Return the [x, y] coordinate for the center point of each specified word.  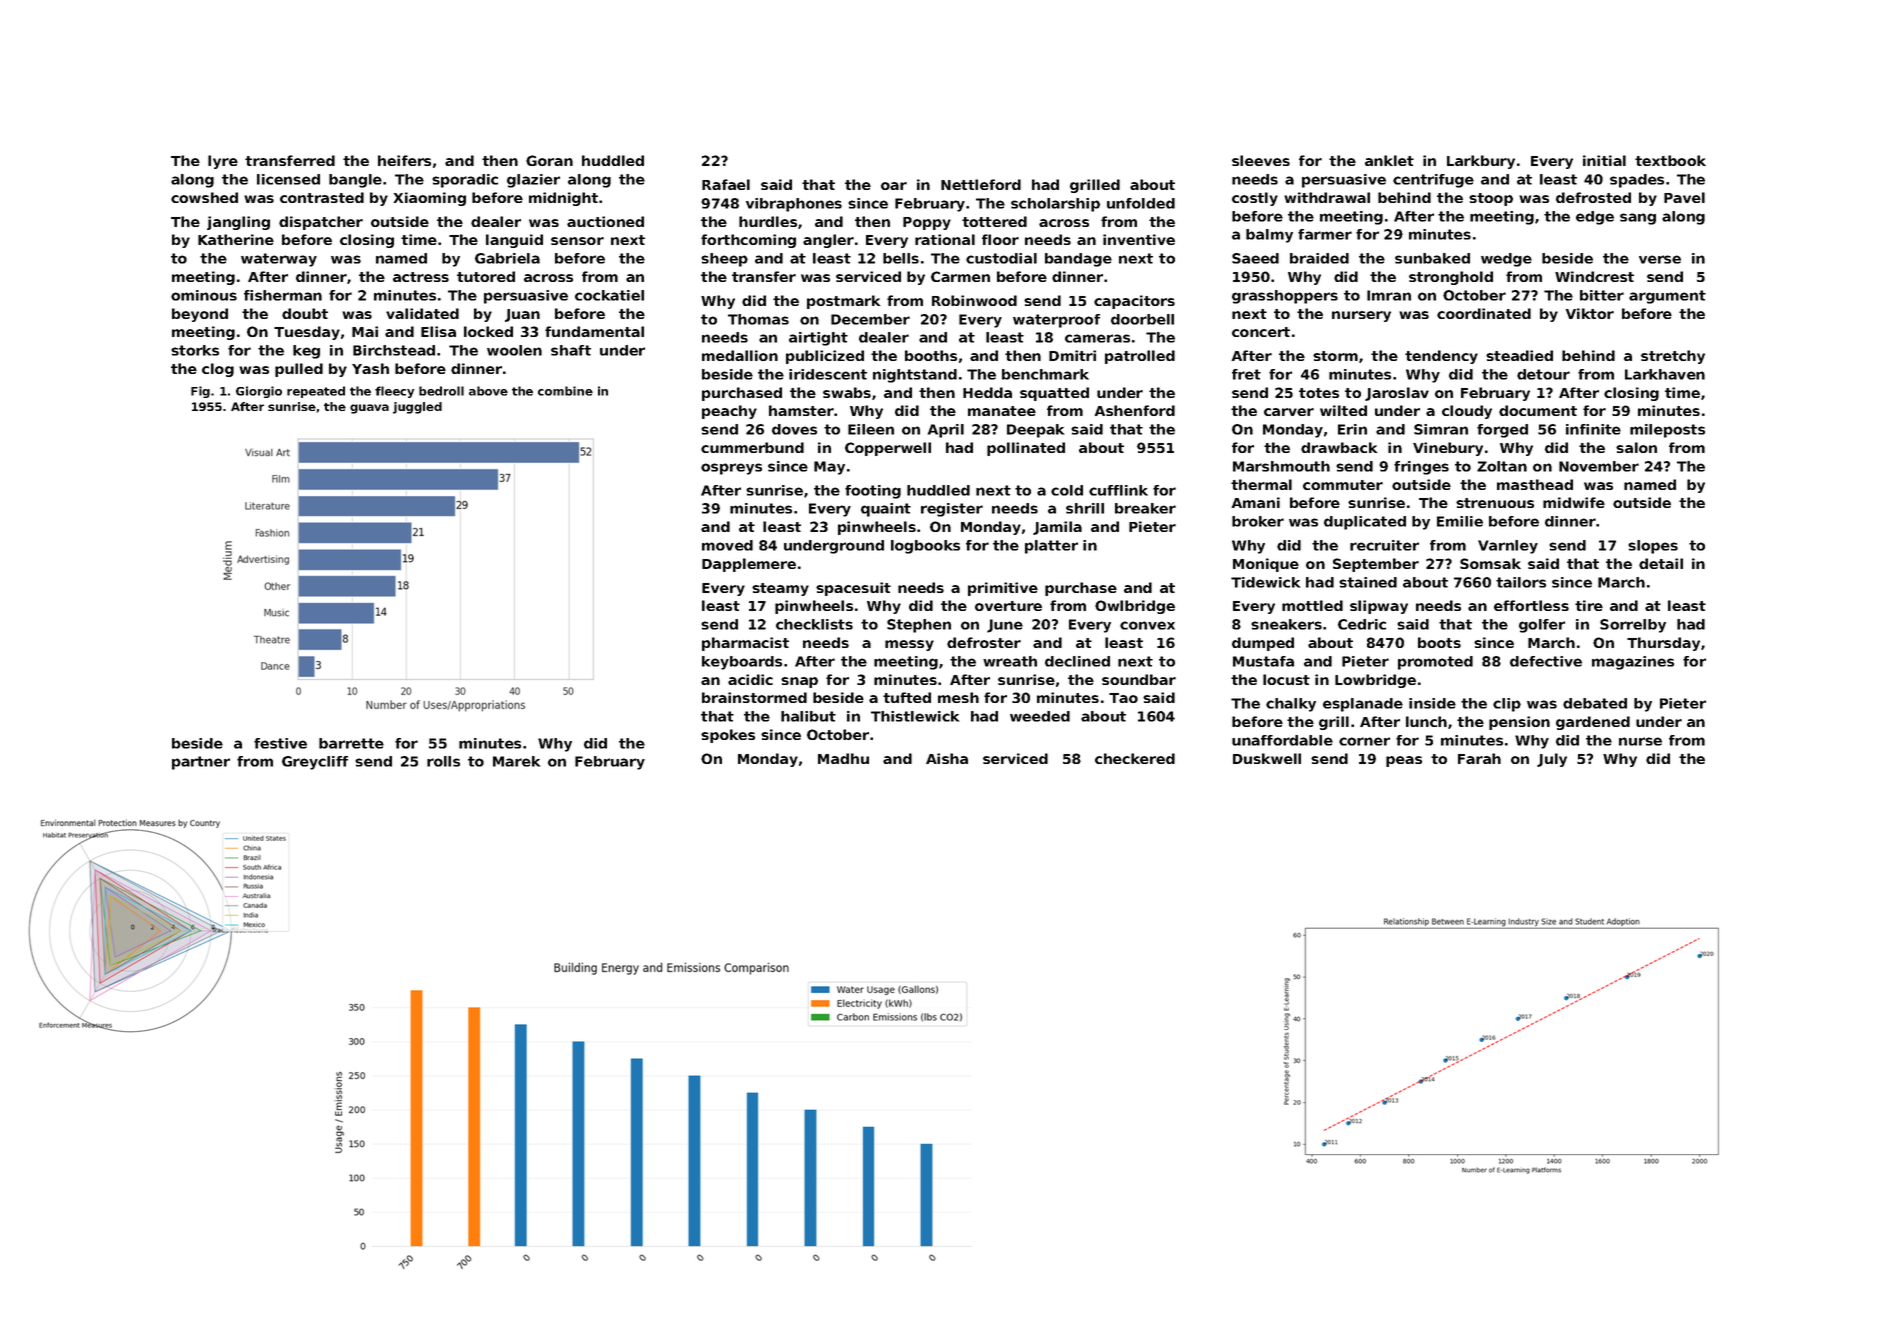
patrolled [1140, 357]
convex [1147, 625]
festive [280, 743]
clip [1507, 705]
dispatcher [321, 223]
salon [1636, 447]
